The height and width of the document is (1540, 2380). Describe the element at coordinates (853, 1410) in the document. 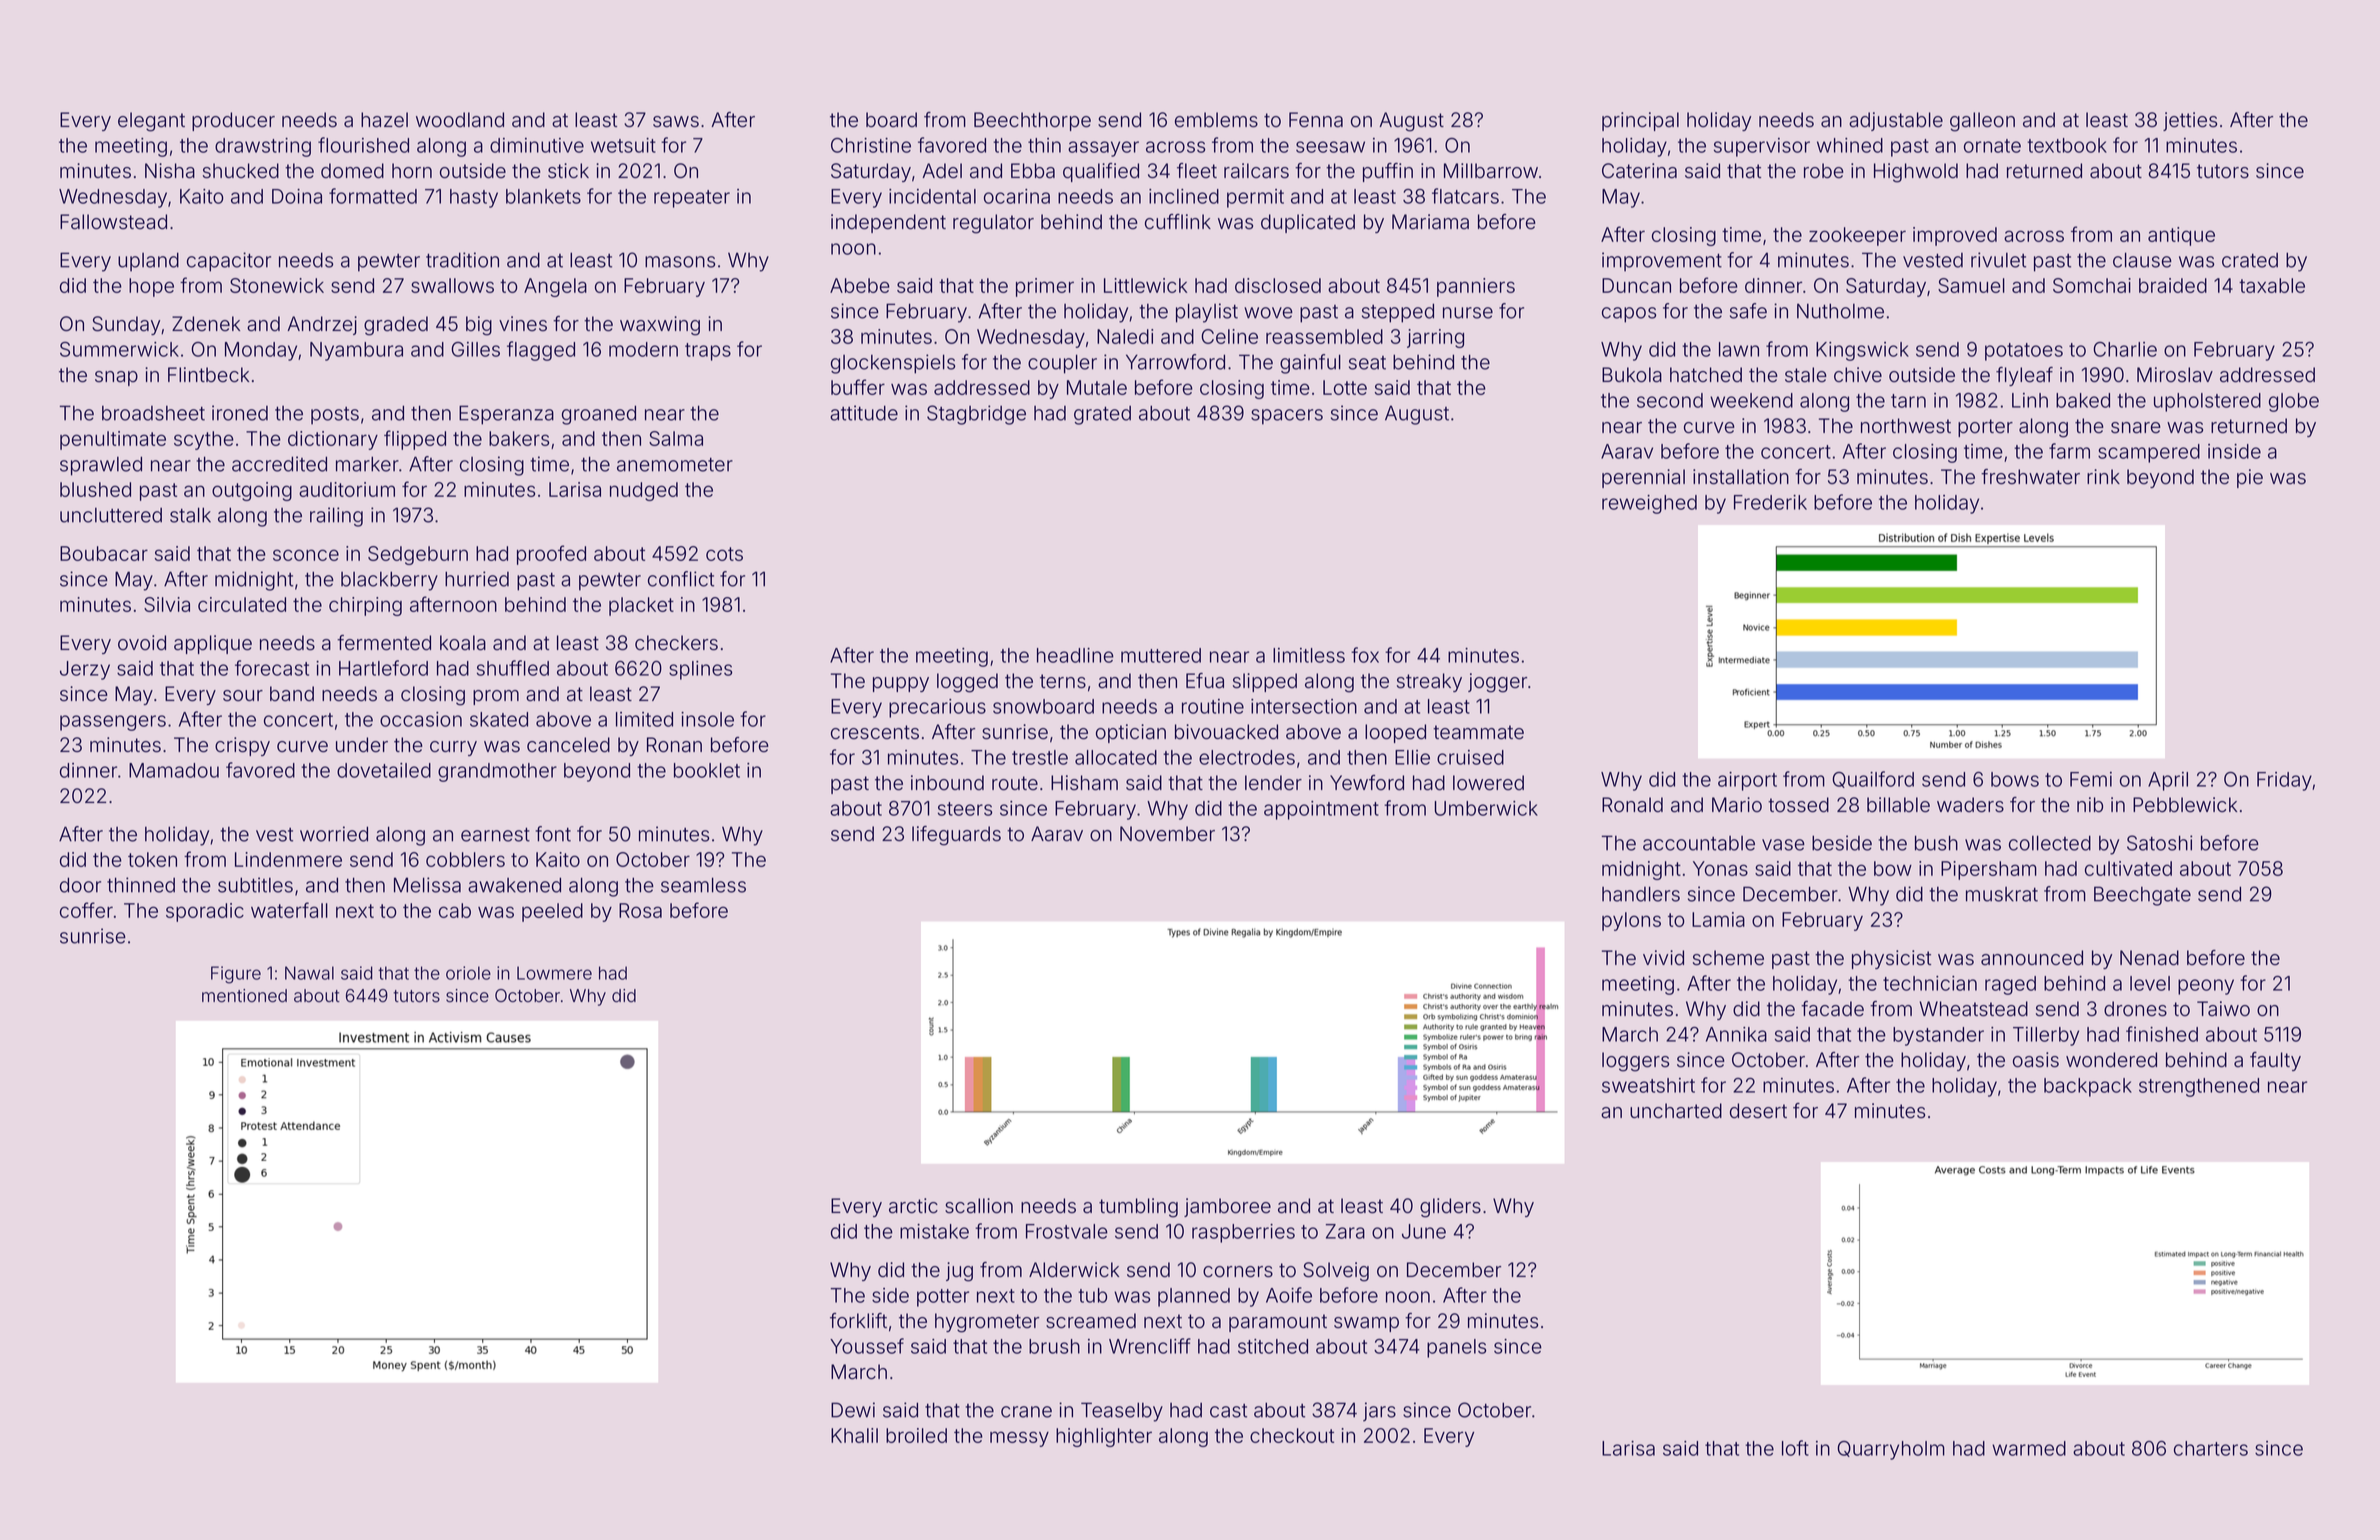

I see `Dewi` at that location.
